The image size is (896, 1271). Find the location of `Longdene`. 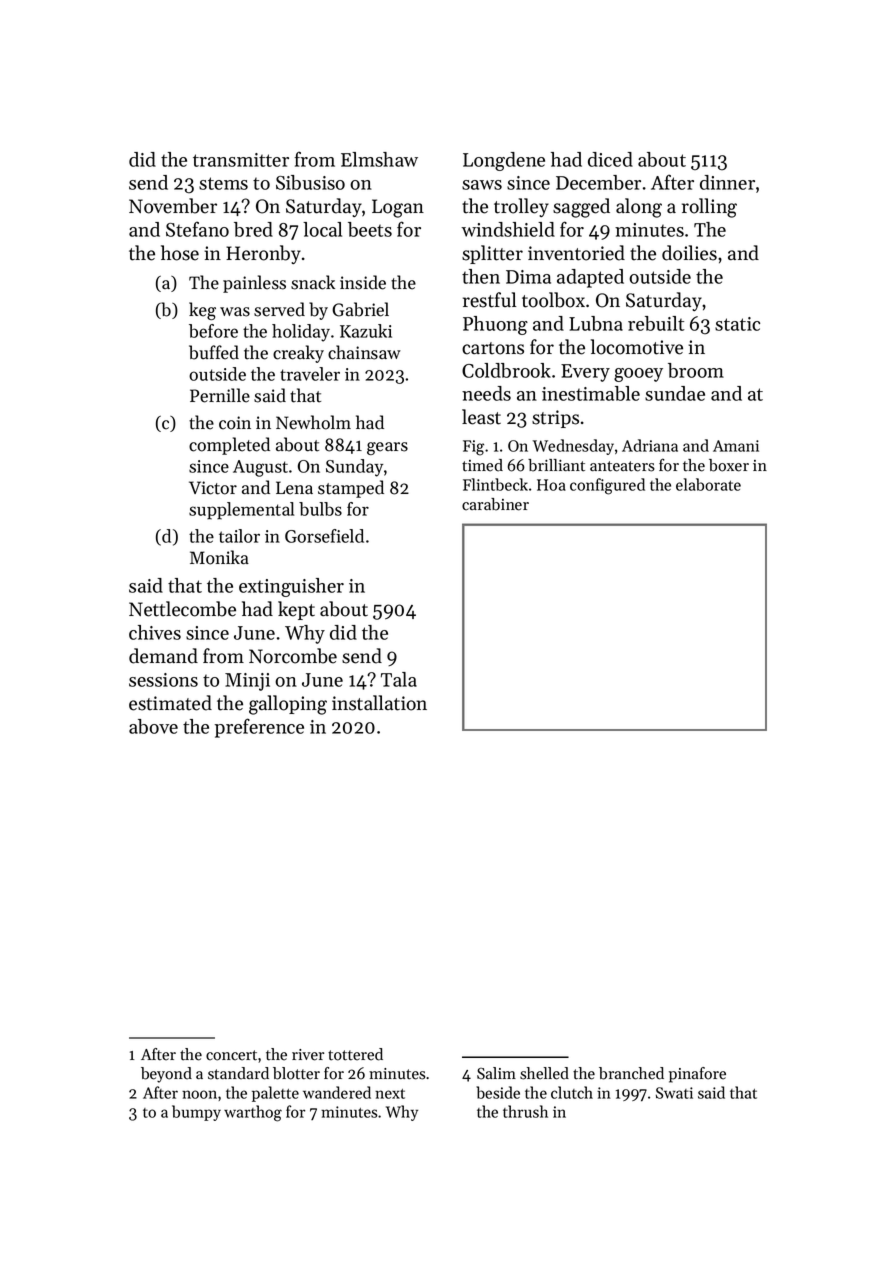

Longdene is located at coordinates (504, 161).
